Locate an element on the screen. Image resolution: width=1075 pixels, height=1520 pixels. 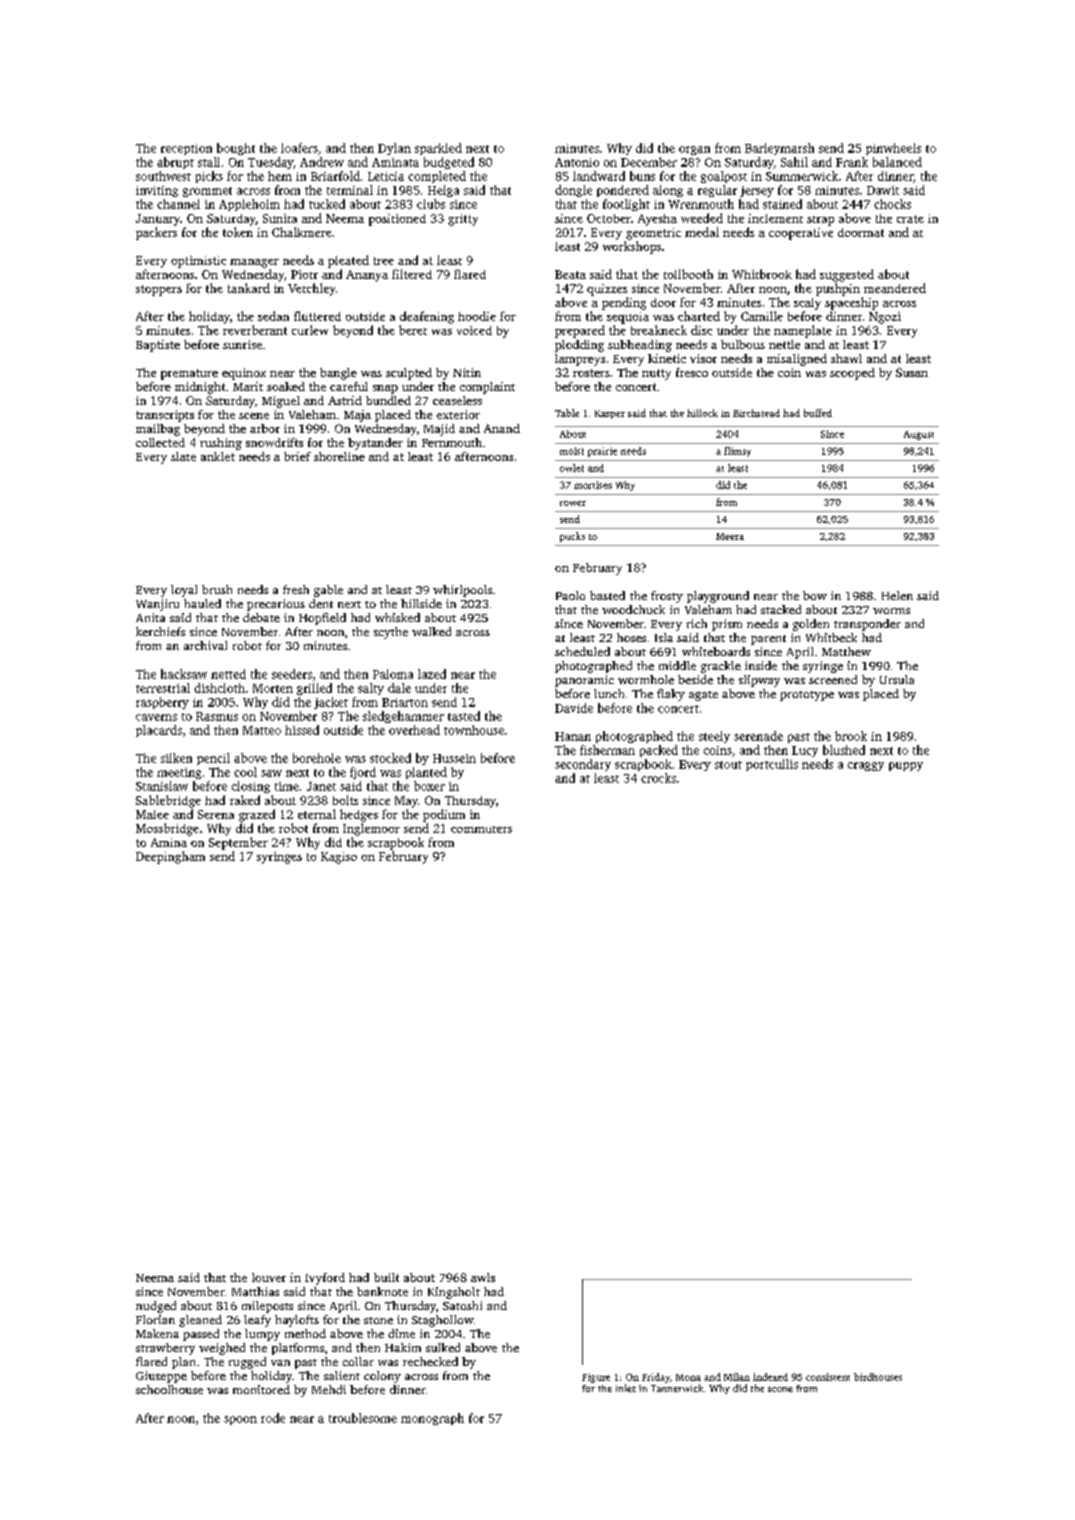
tasted is located at coordinates (464, 716).
